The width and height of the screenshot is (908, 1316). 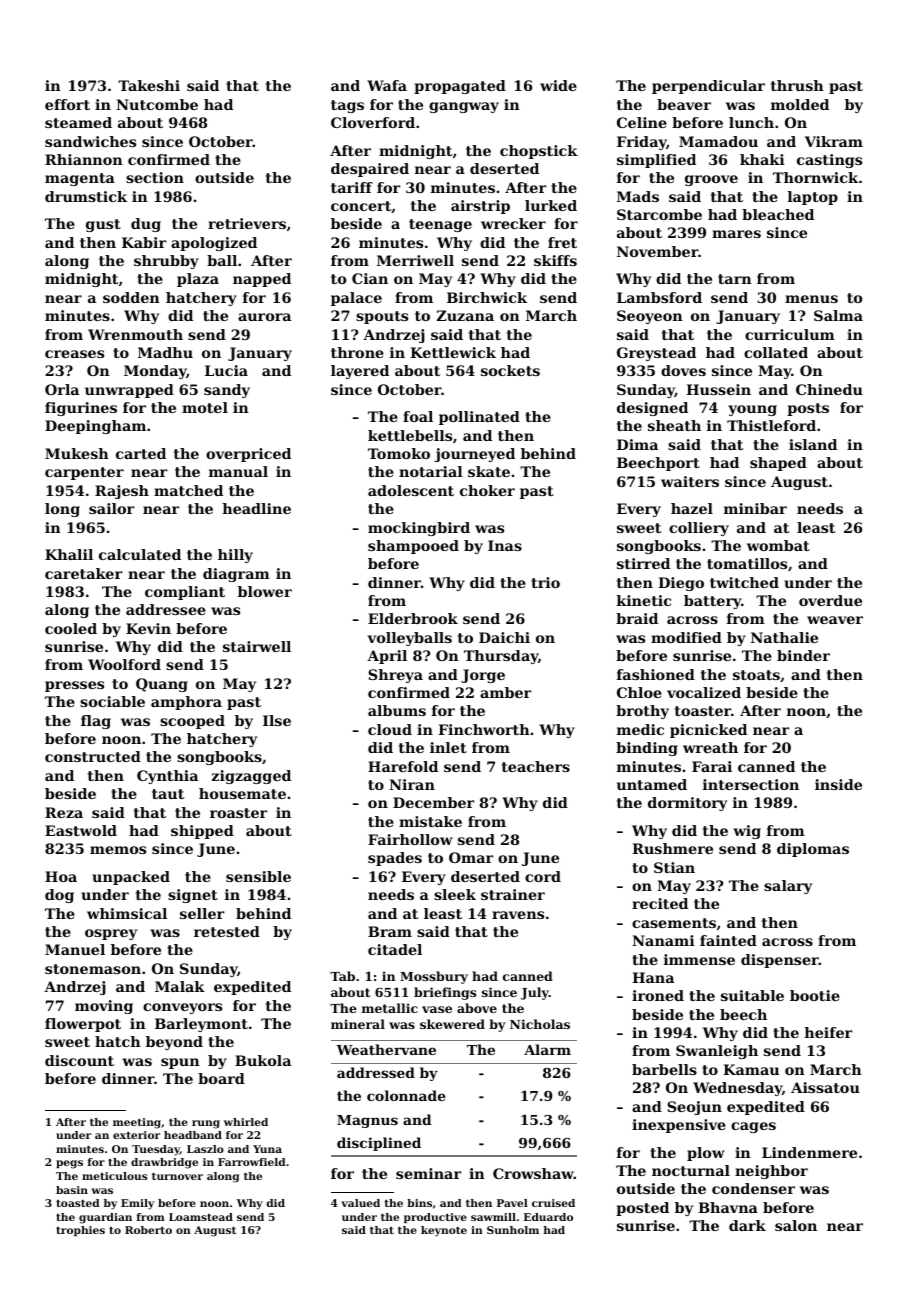 What do you see at coordinates (379, 1144) in the screenshot?
I see `disciplined` at bounding box center [379, 1144].
